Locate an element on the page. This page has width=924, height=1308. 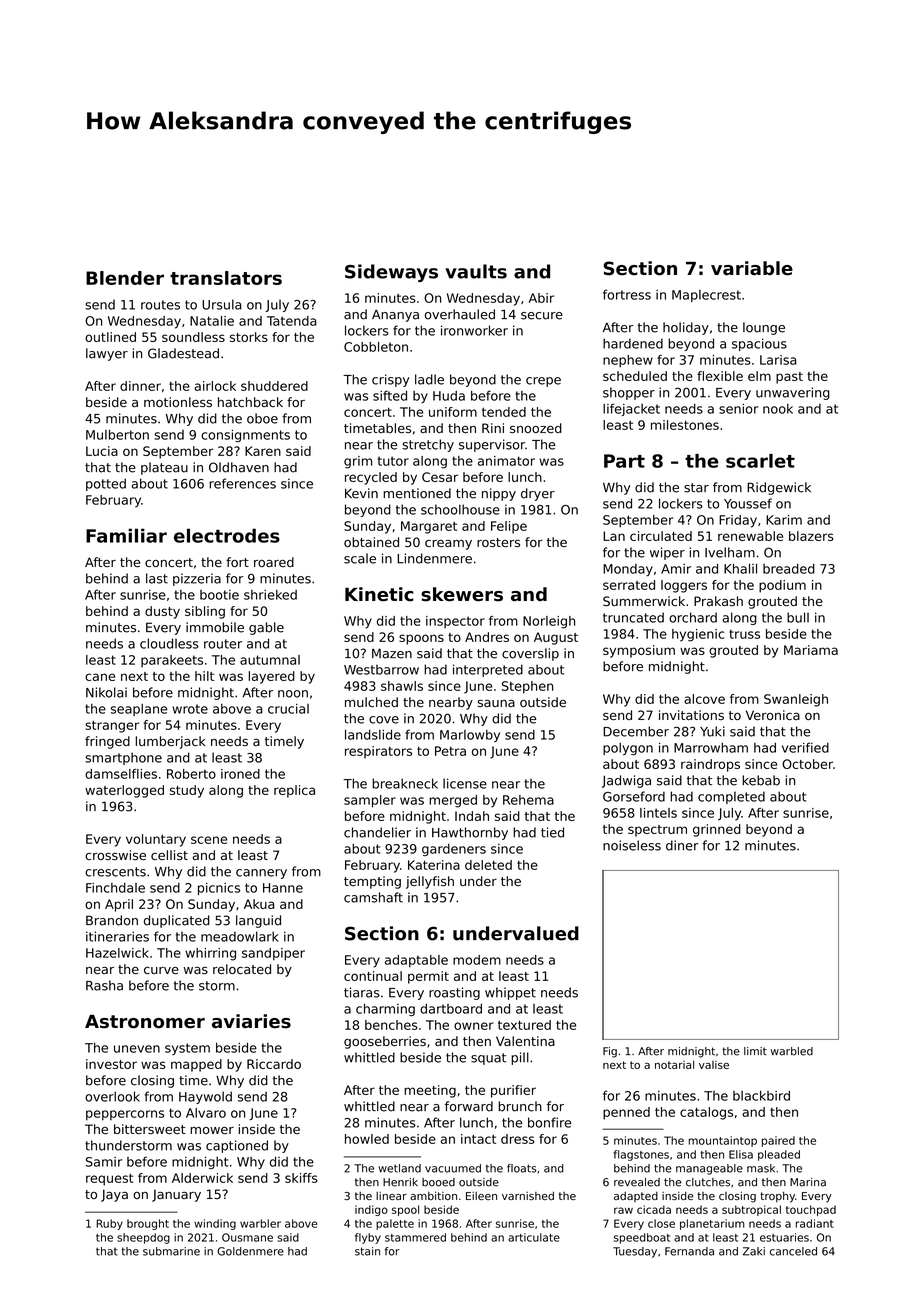
variable is located at coordinates (752, 268).
